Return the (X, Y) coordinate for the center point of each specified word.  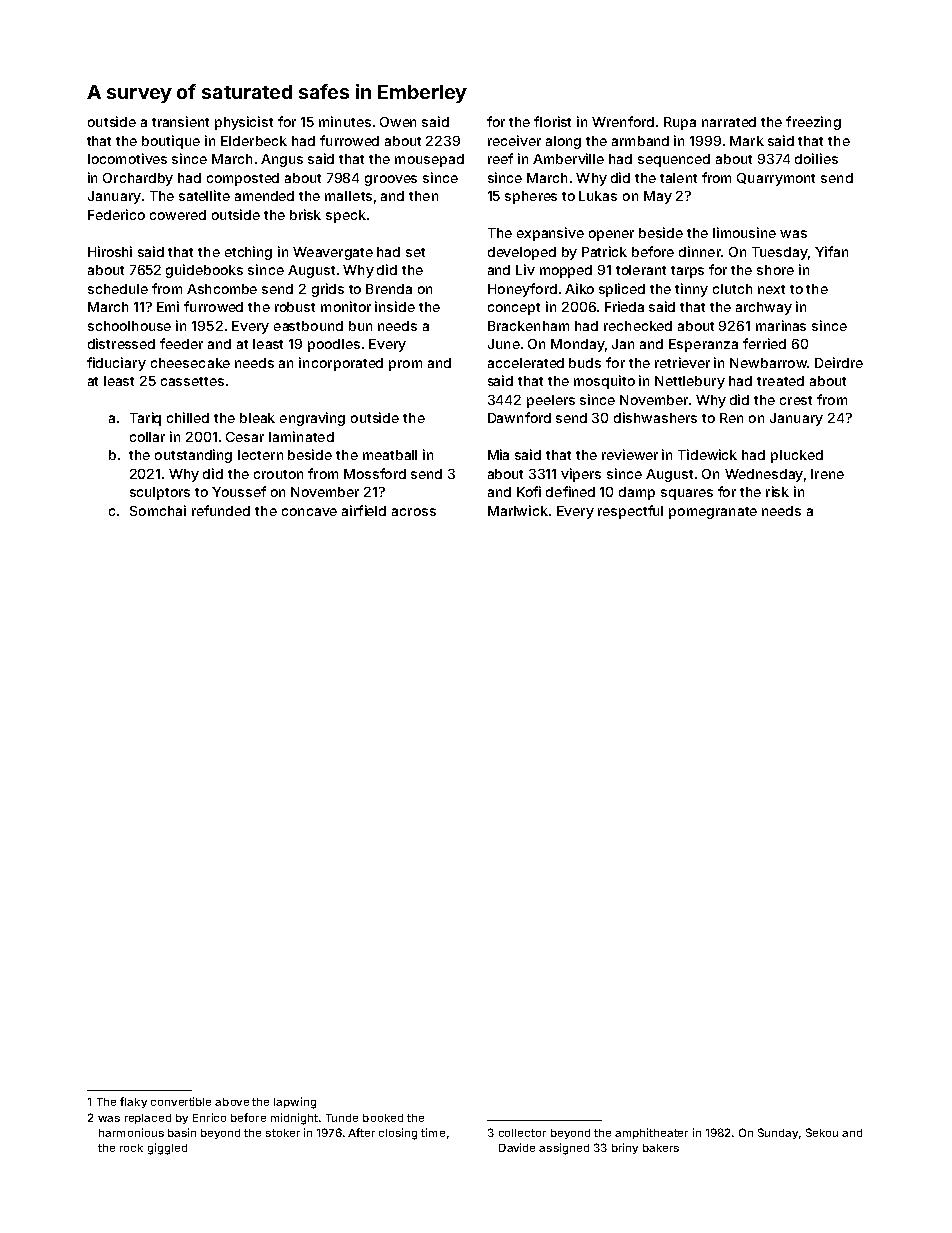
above (232, 1102)
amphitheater (651, 1133)
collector (522, 1133)
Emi (168, 306)
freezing (813, 123)
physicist (244, 123)
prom (405, 365)
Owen (398, 122)
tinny (691, 290)
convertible (181, 1101)
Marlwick (518, 510)
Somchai (158, 510)
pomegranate (713, 513)
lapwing (295, 1103)
